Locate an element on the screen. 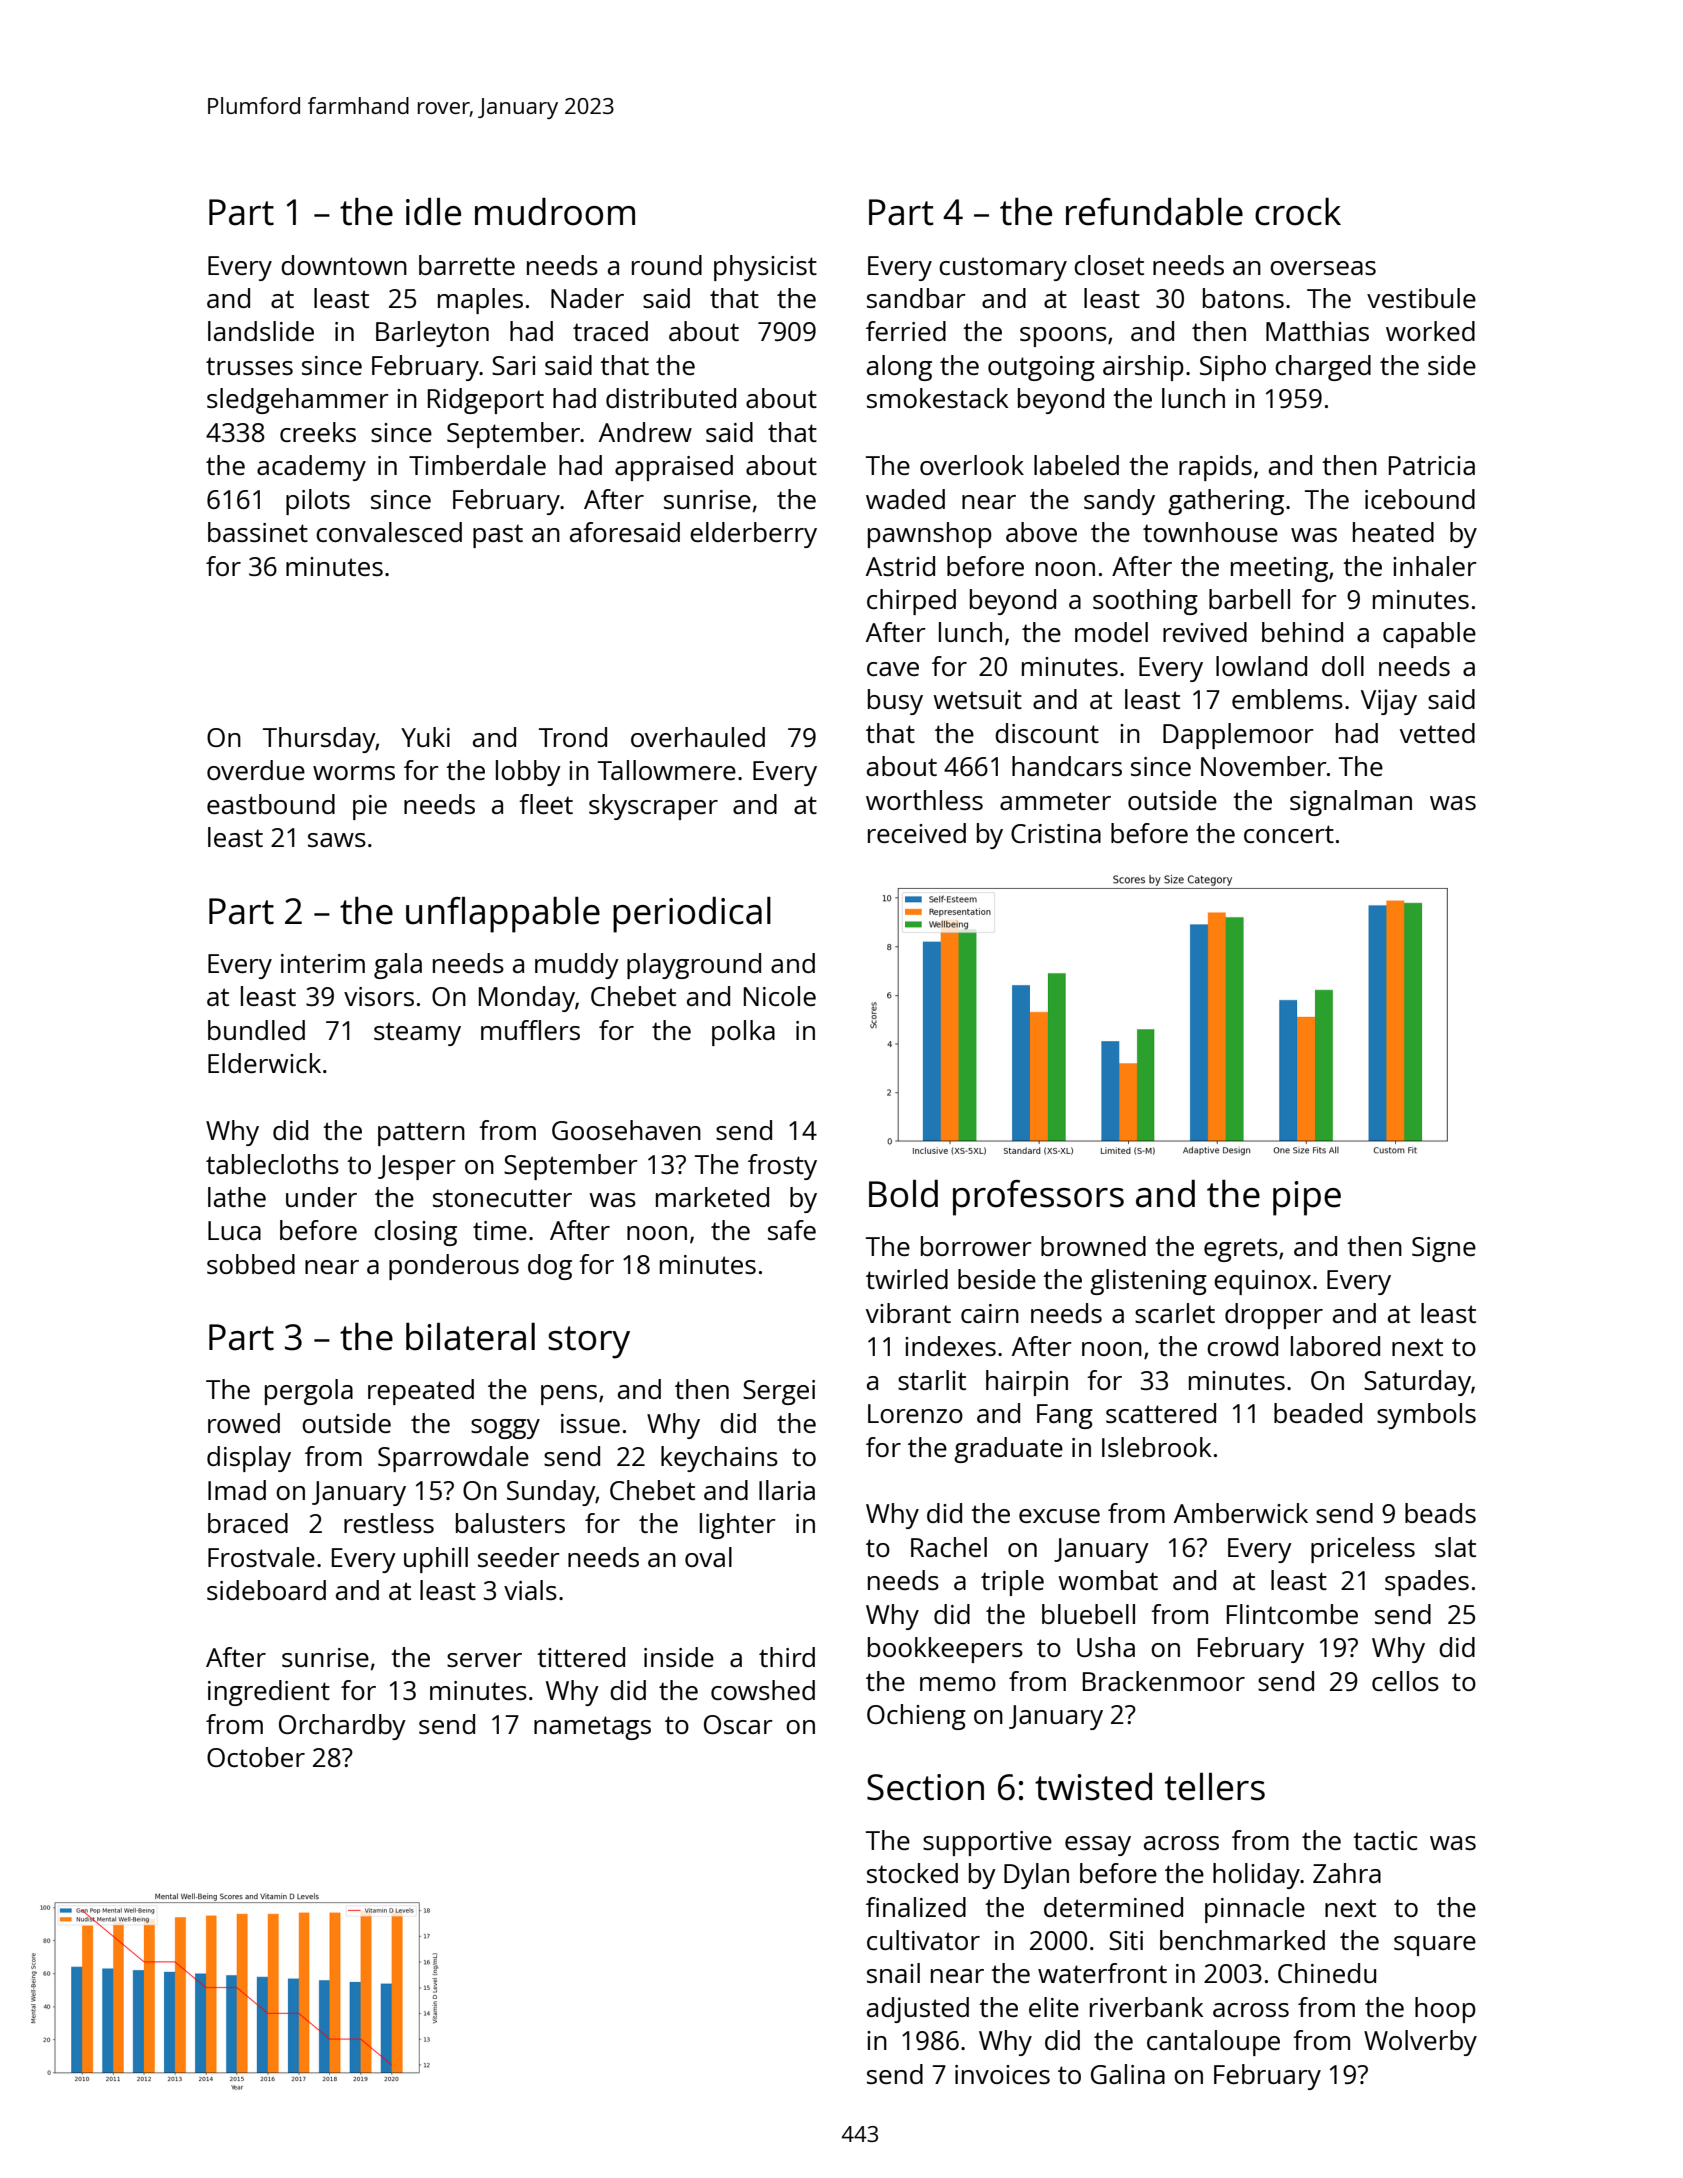  Orchardby is located at coordinates (342, 1727).
